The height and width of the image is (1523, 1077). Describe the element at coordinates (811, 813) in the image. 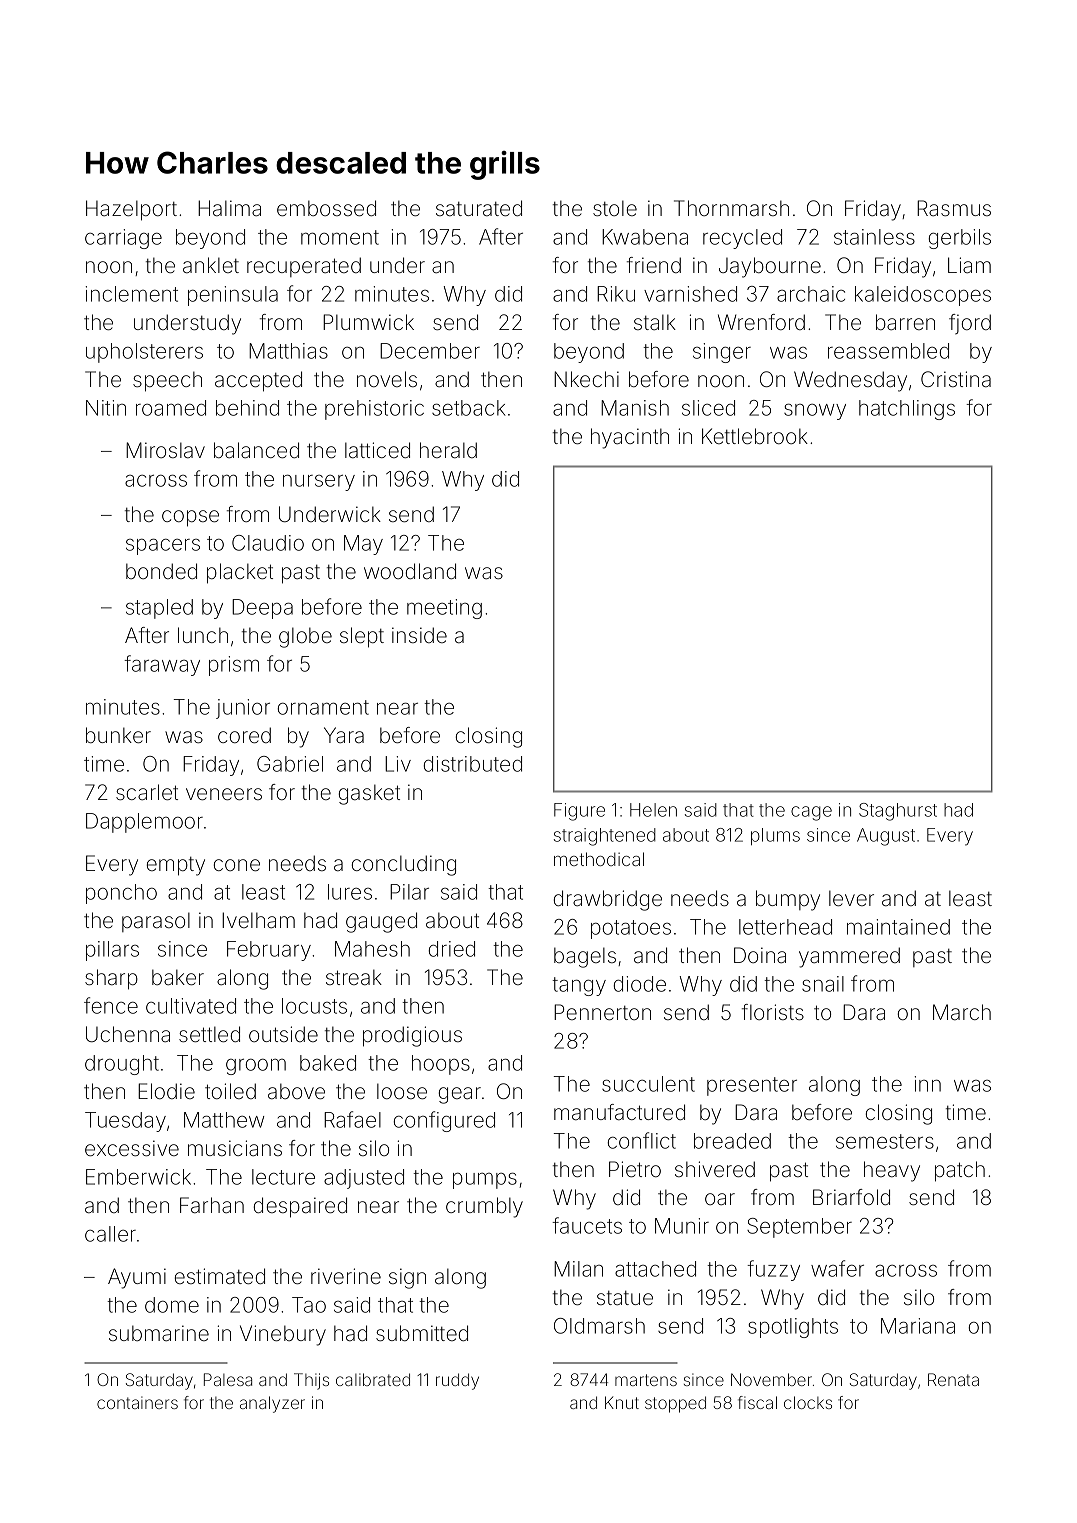

I see `cage` at that location.
